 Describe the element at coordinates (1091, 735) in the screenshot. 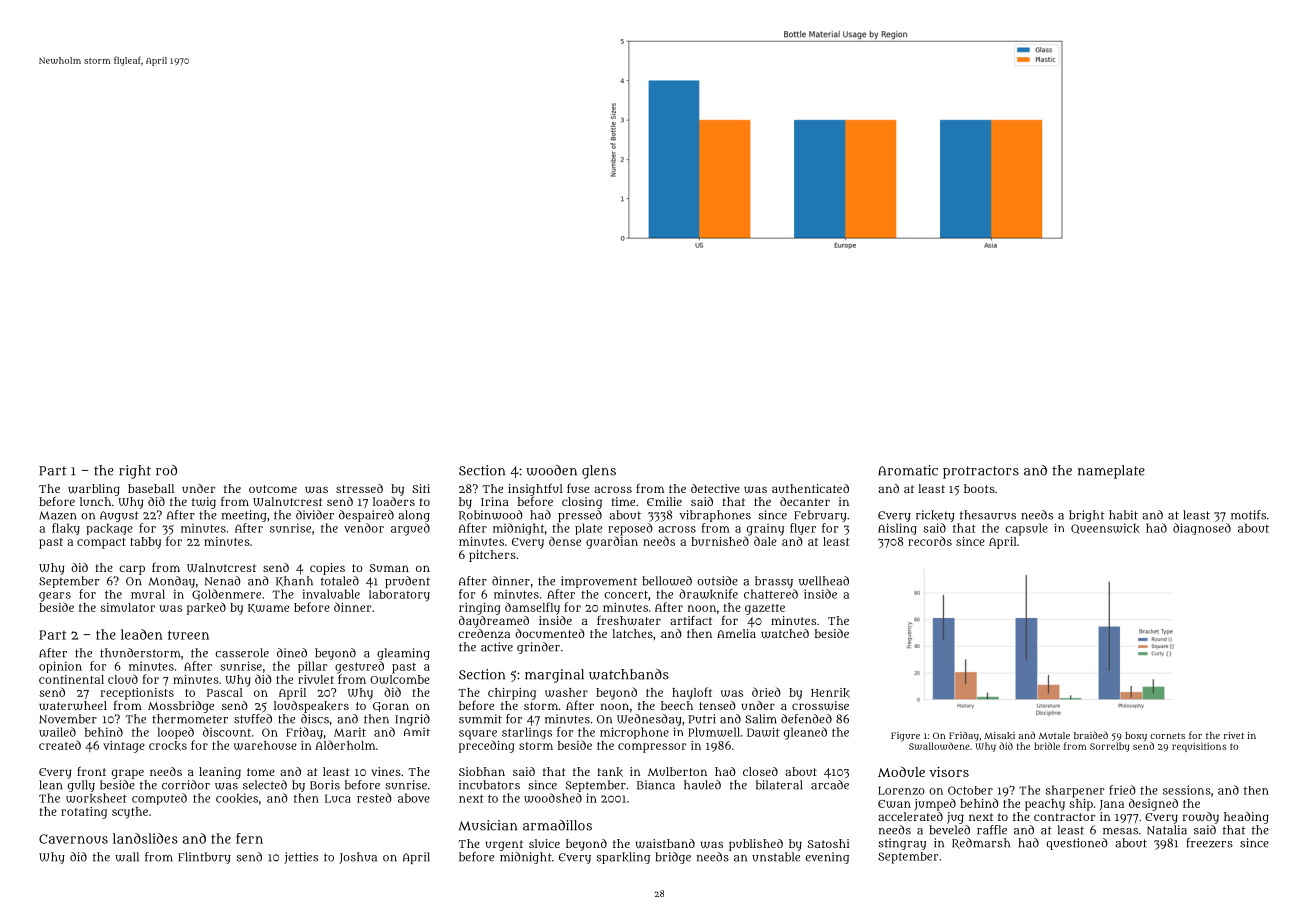

I see `braided` at that location.
